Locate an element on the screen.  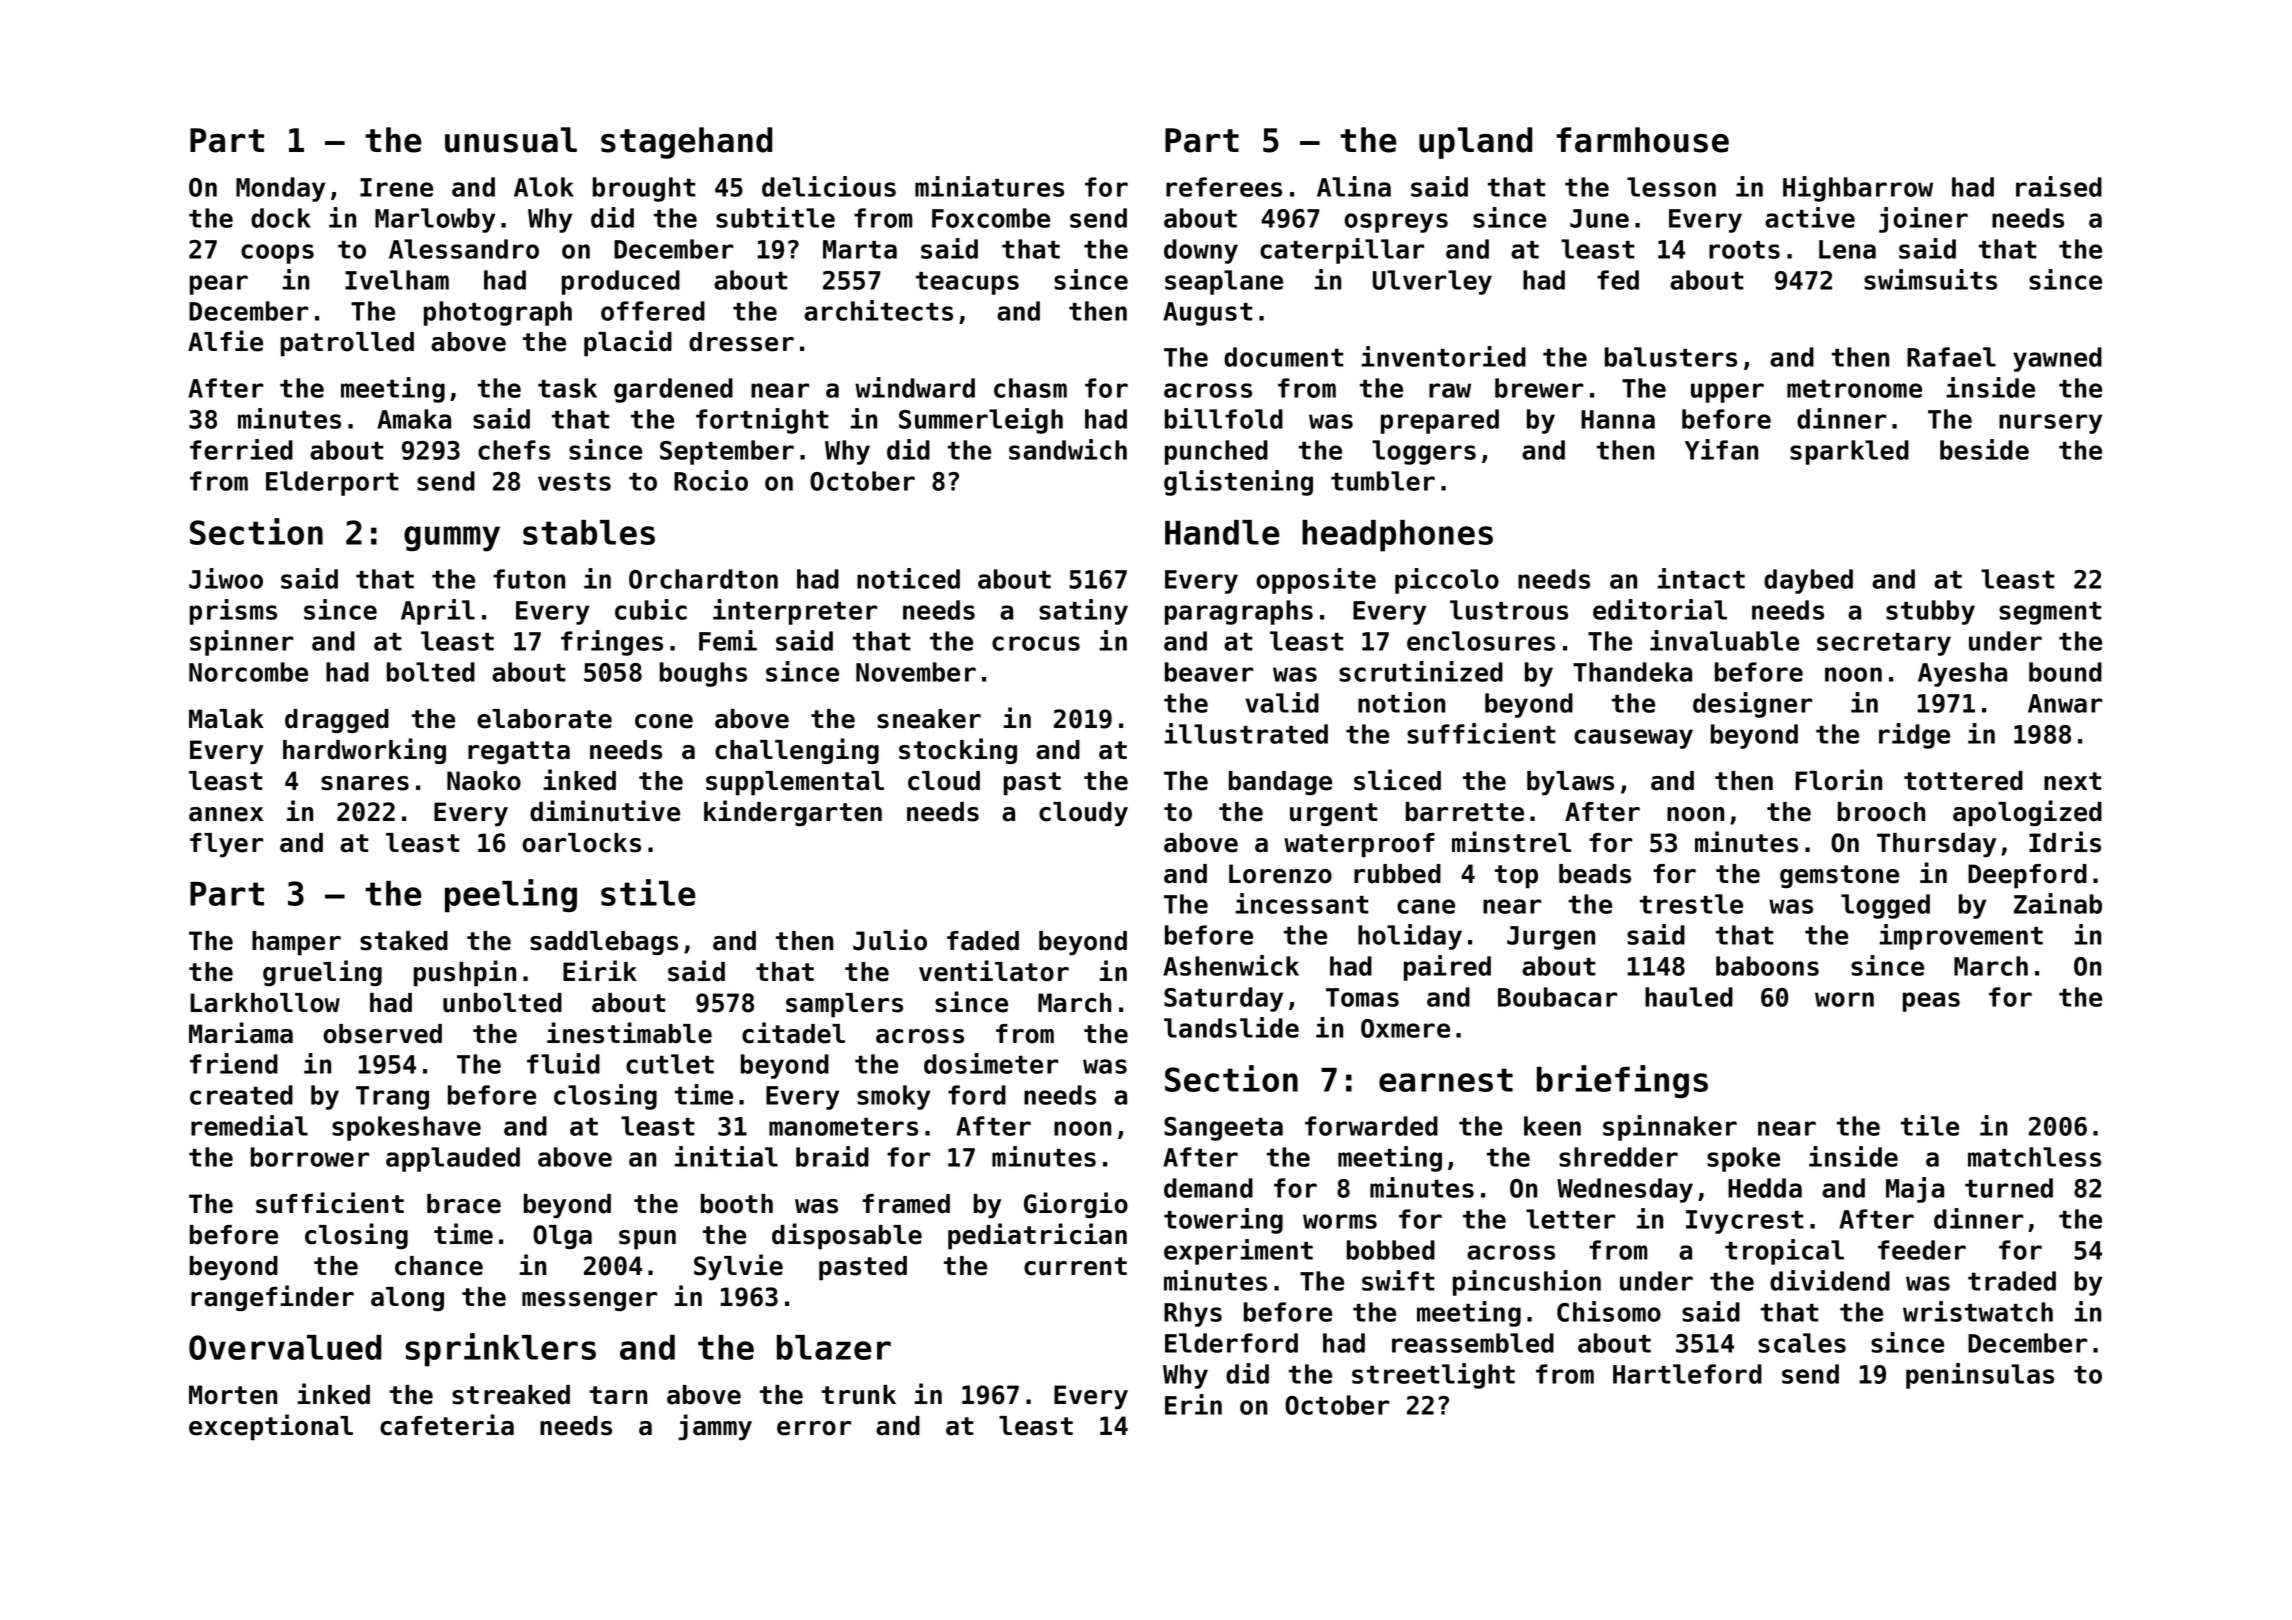
windward is located at coordinates (915, 387).
